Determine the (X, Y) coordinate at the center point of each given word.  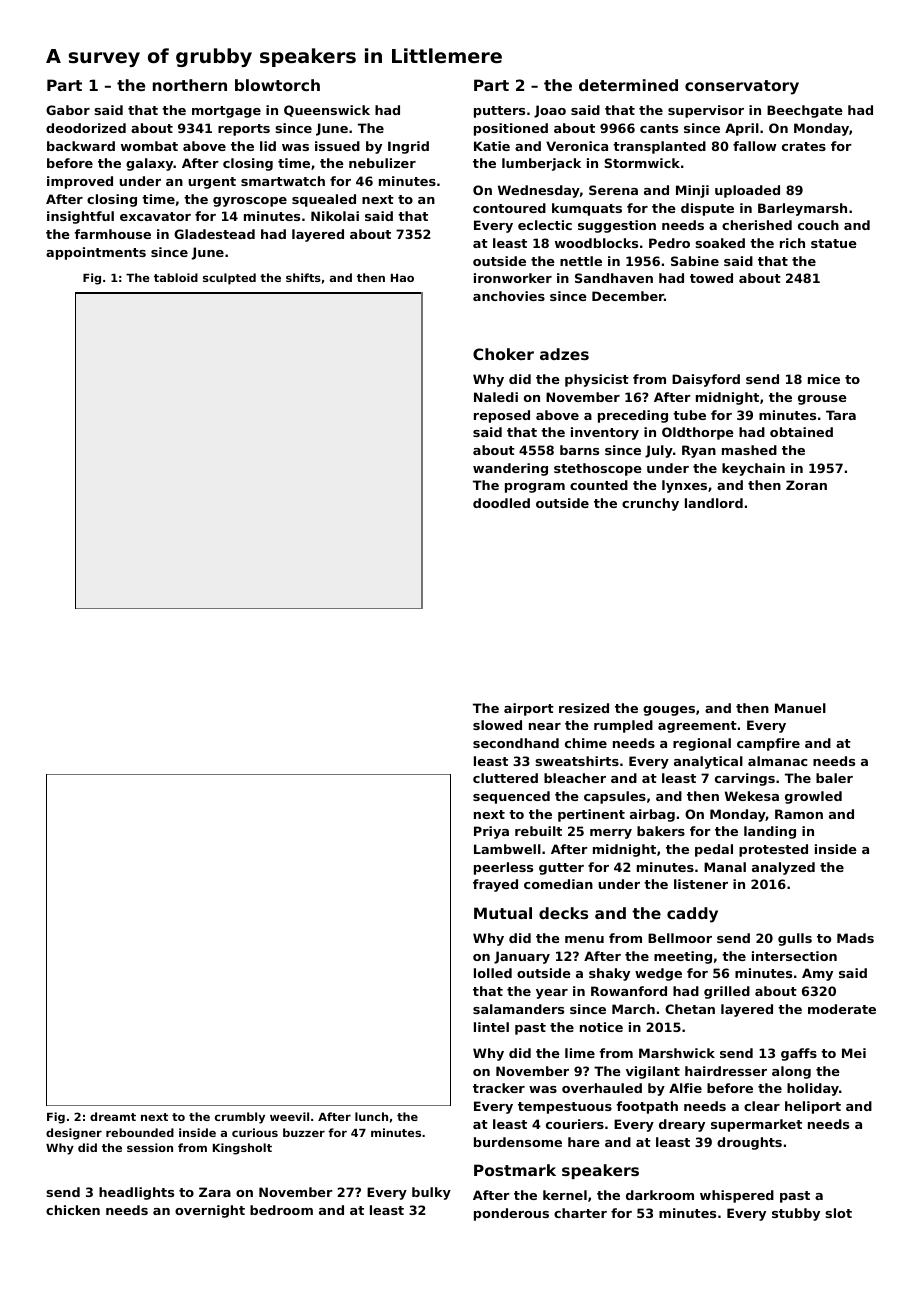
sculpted (229, 279)
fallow (755, 146)
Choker (503, 354)
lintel (491, 1027)
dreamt (113, 1116)
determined (628, 85)
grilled (727, 992)
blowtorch (277, 85)
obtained (801, 432)
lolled (493, 973)
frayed (495, 885)
